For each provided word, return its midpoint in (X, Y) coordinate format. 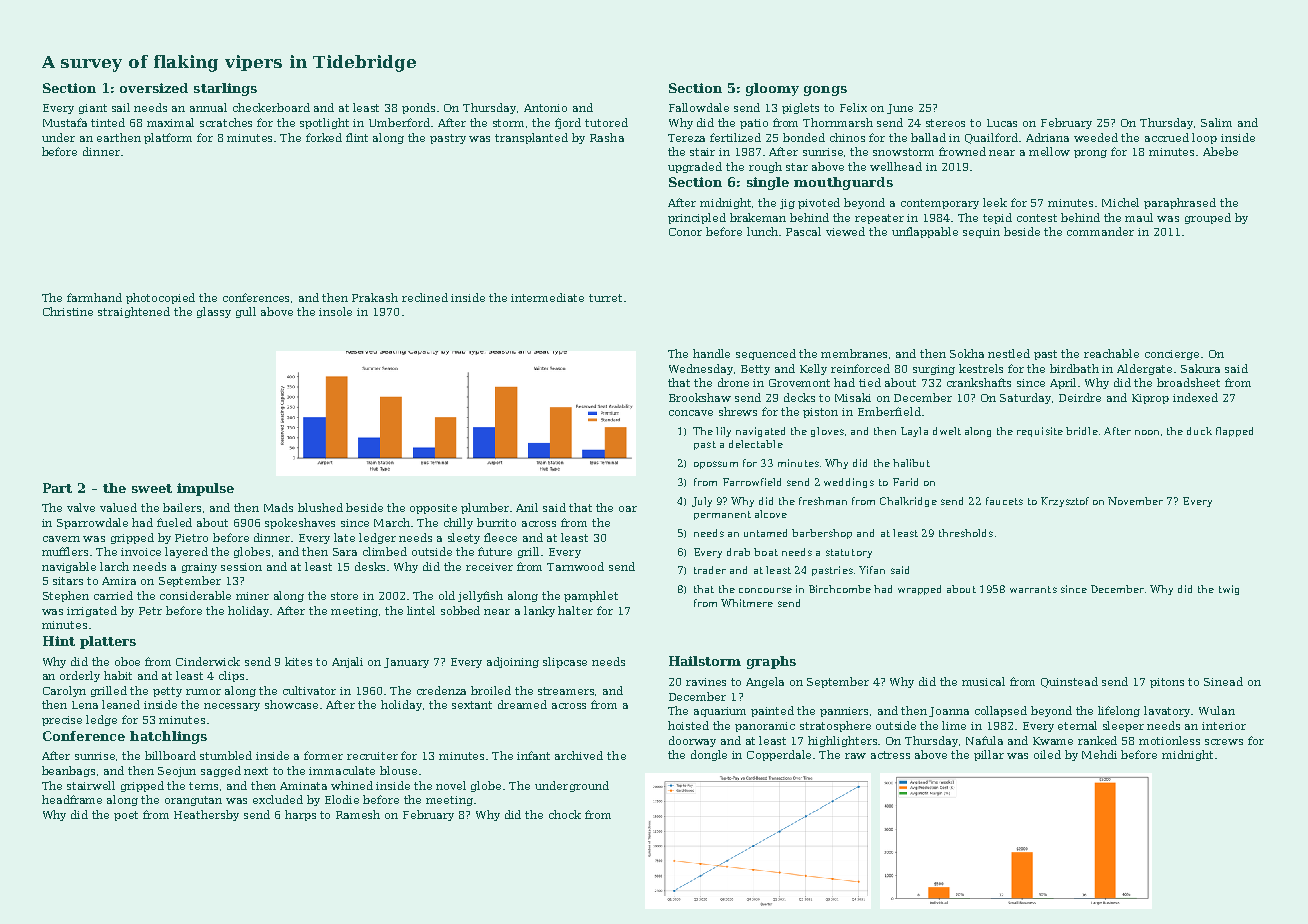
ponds (418, 108)
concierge (1172, 355)
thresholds (966, 533)
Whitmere (747, 603)
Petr (150, 611)
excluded (278, 799)
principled (697, 218)
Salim (1216, 122)
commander (1100, 231)
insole (335, 311)
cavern (61, 539)
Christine (68, 311)
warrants (1033, 589)
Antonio (545, 108)
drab (738, 552)
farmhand (94, 297)
